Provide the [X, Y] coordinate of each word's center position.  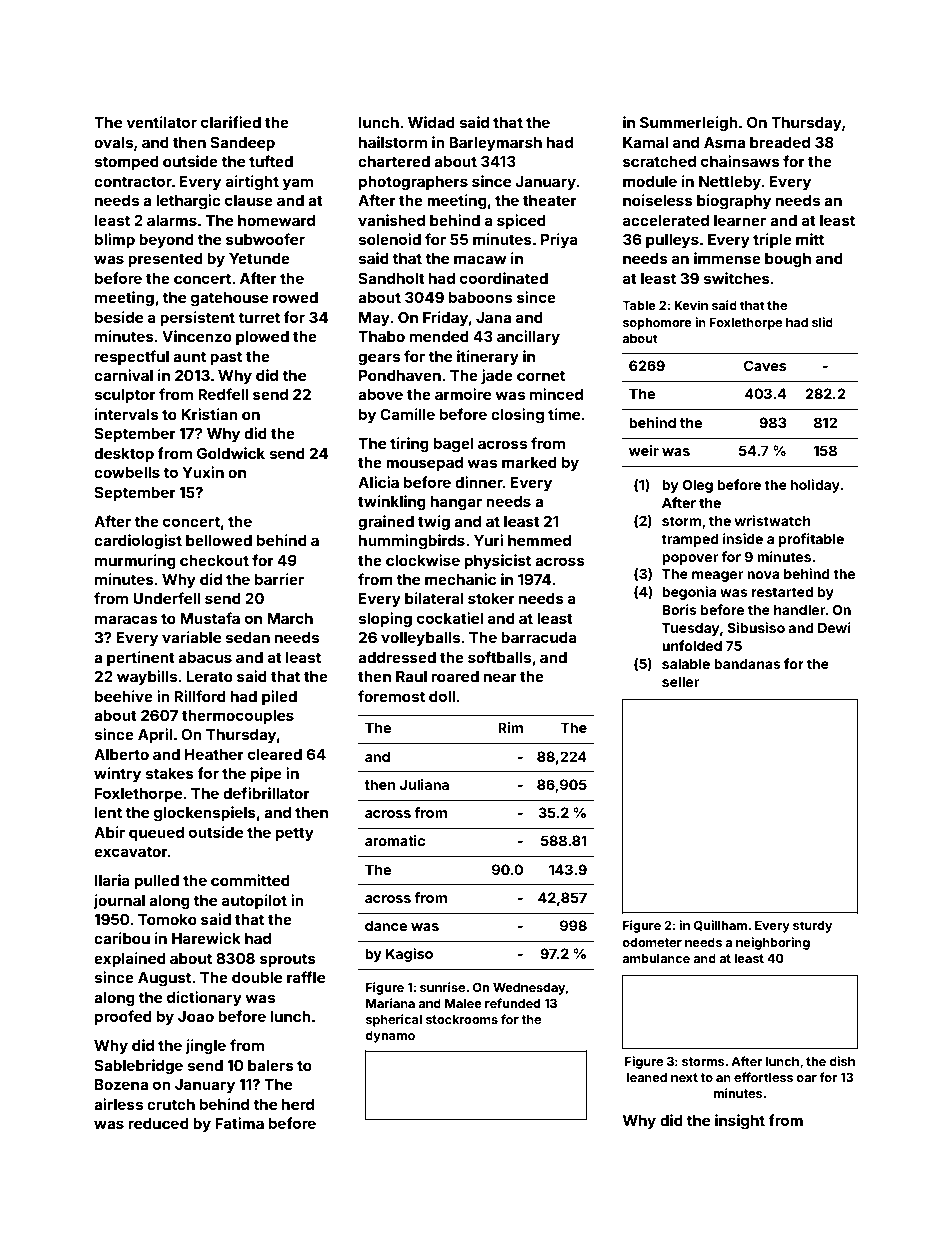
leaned [647, 1077]
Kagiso [409, 955]
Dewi [834, 627]
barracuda [539, 637]
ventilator [162, 122]
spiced [521, 221]
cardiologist [138, 542]
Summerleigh [689, 124]
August [164, 979]
